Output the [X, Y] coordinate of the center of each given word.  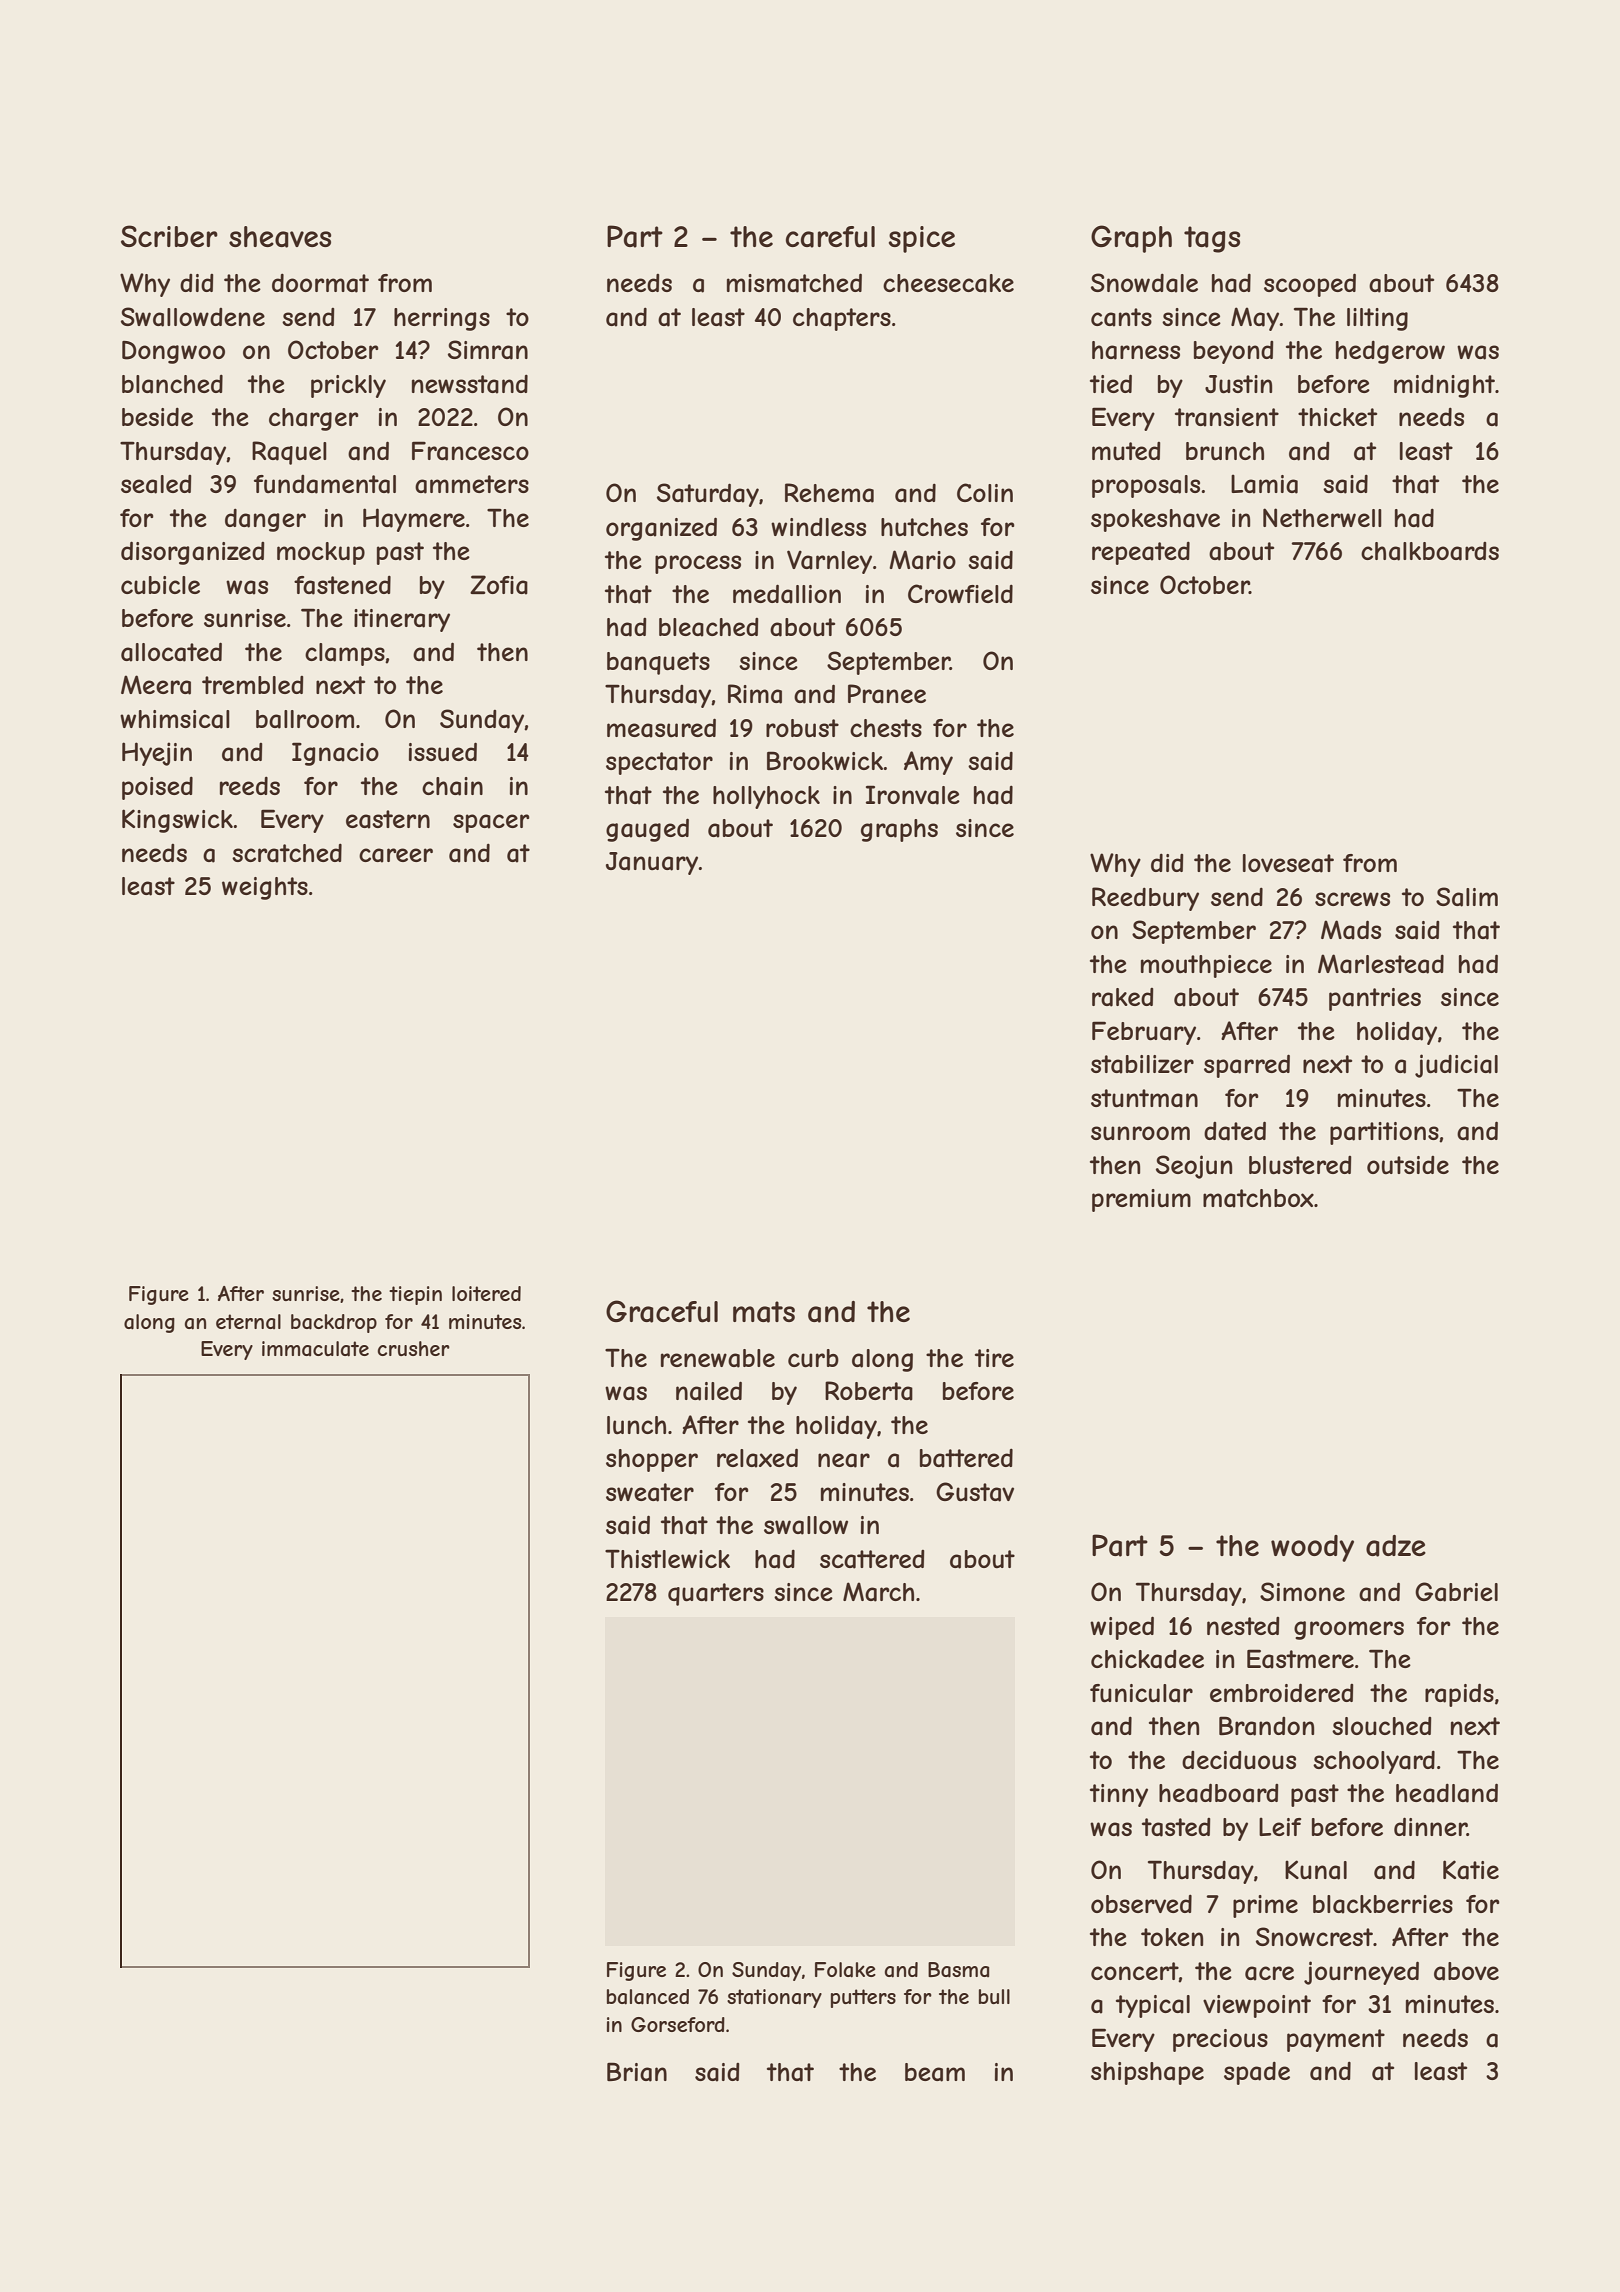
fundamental [325, 484]
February [1144, 1033]
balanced [648, 1997]
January [652, 863]
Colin [985, 492]
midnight [1444, 386]
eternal [248, 1321]
